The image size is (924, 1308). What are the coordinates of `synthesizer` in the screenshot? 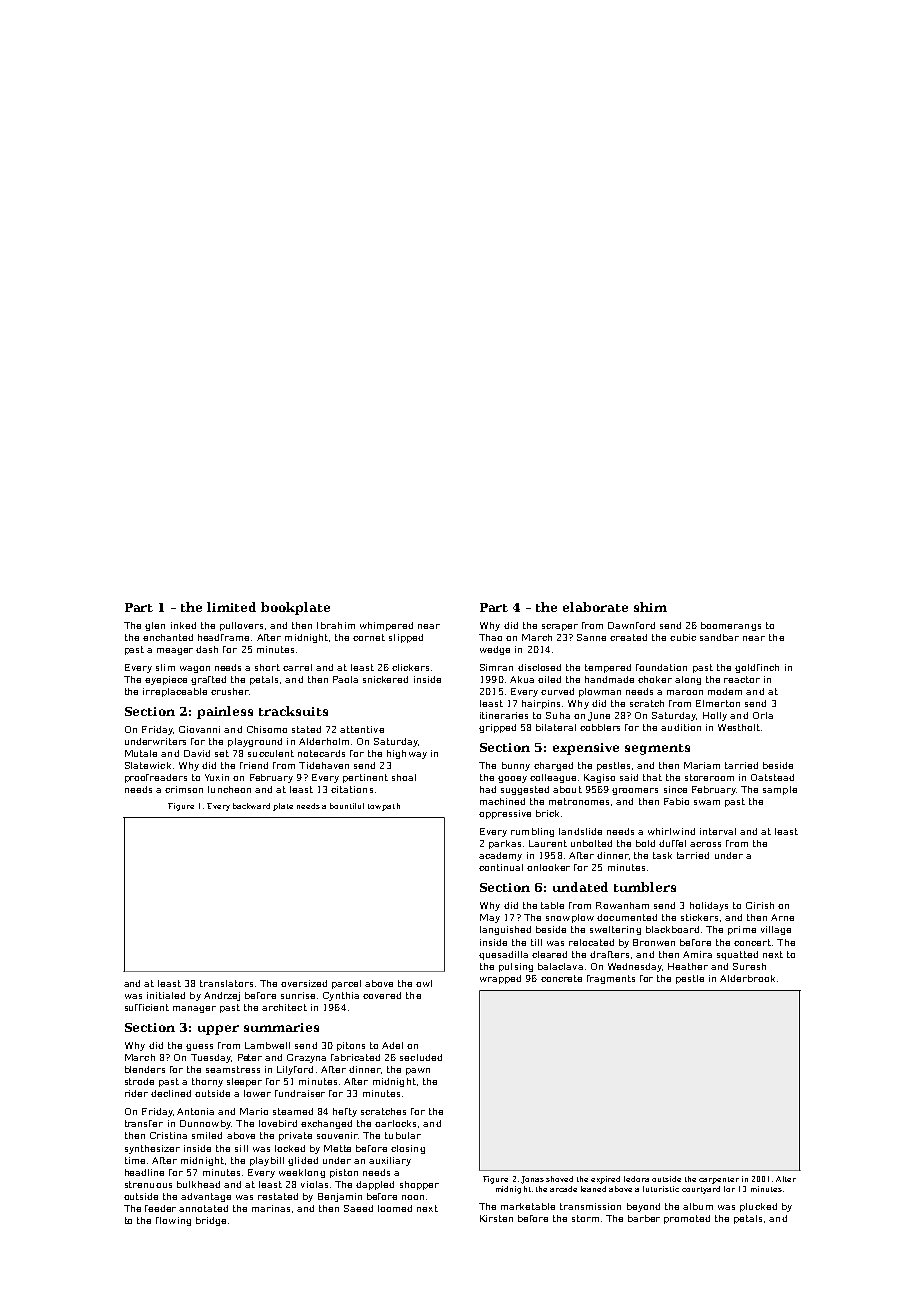 It's located at (152, 1149).
